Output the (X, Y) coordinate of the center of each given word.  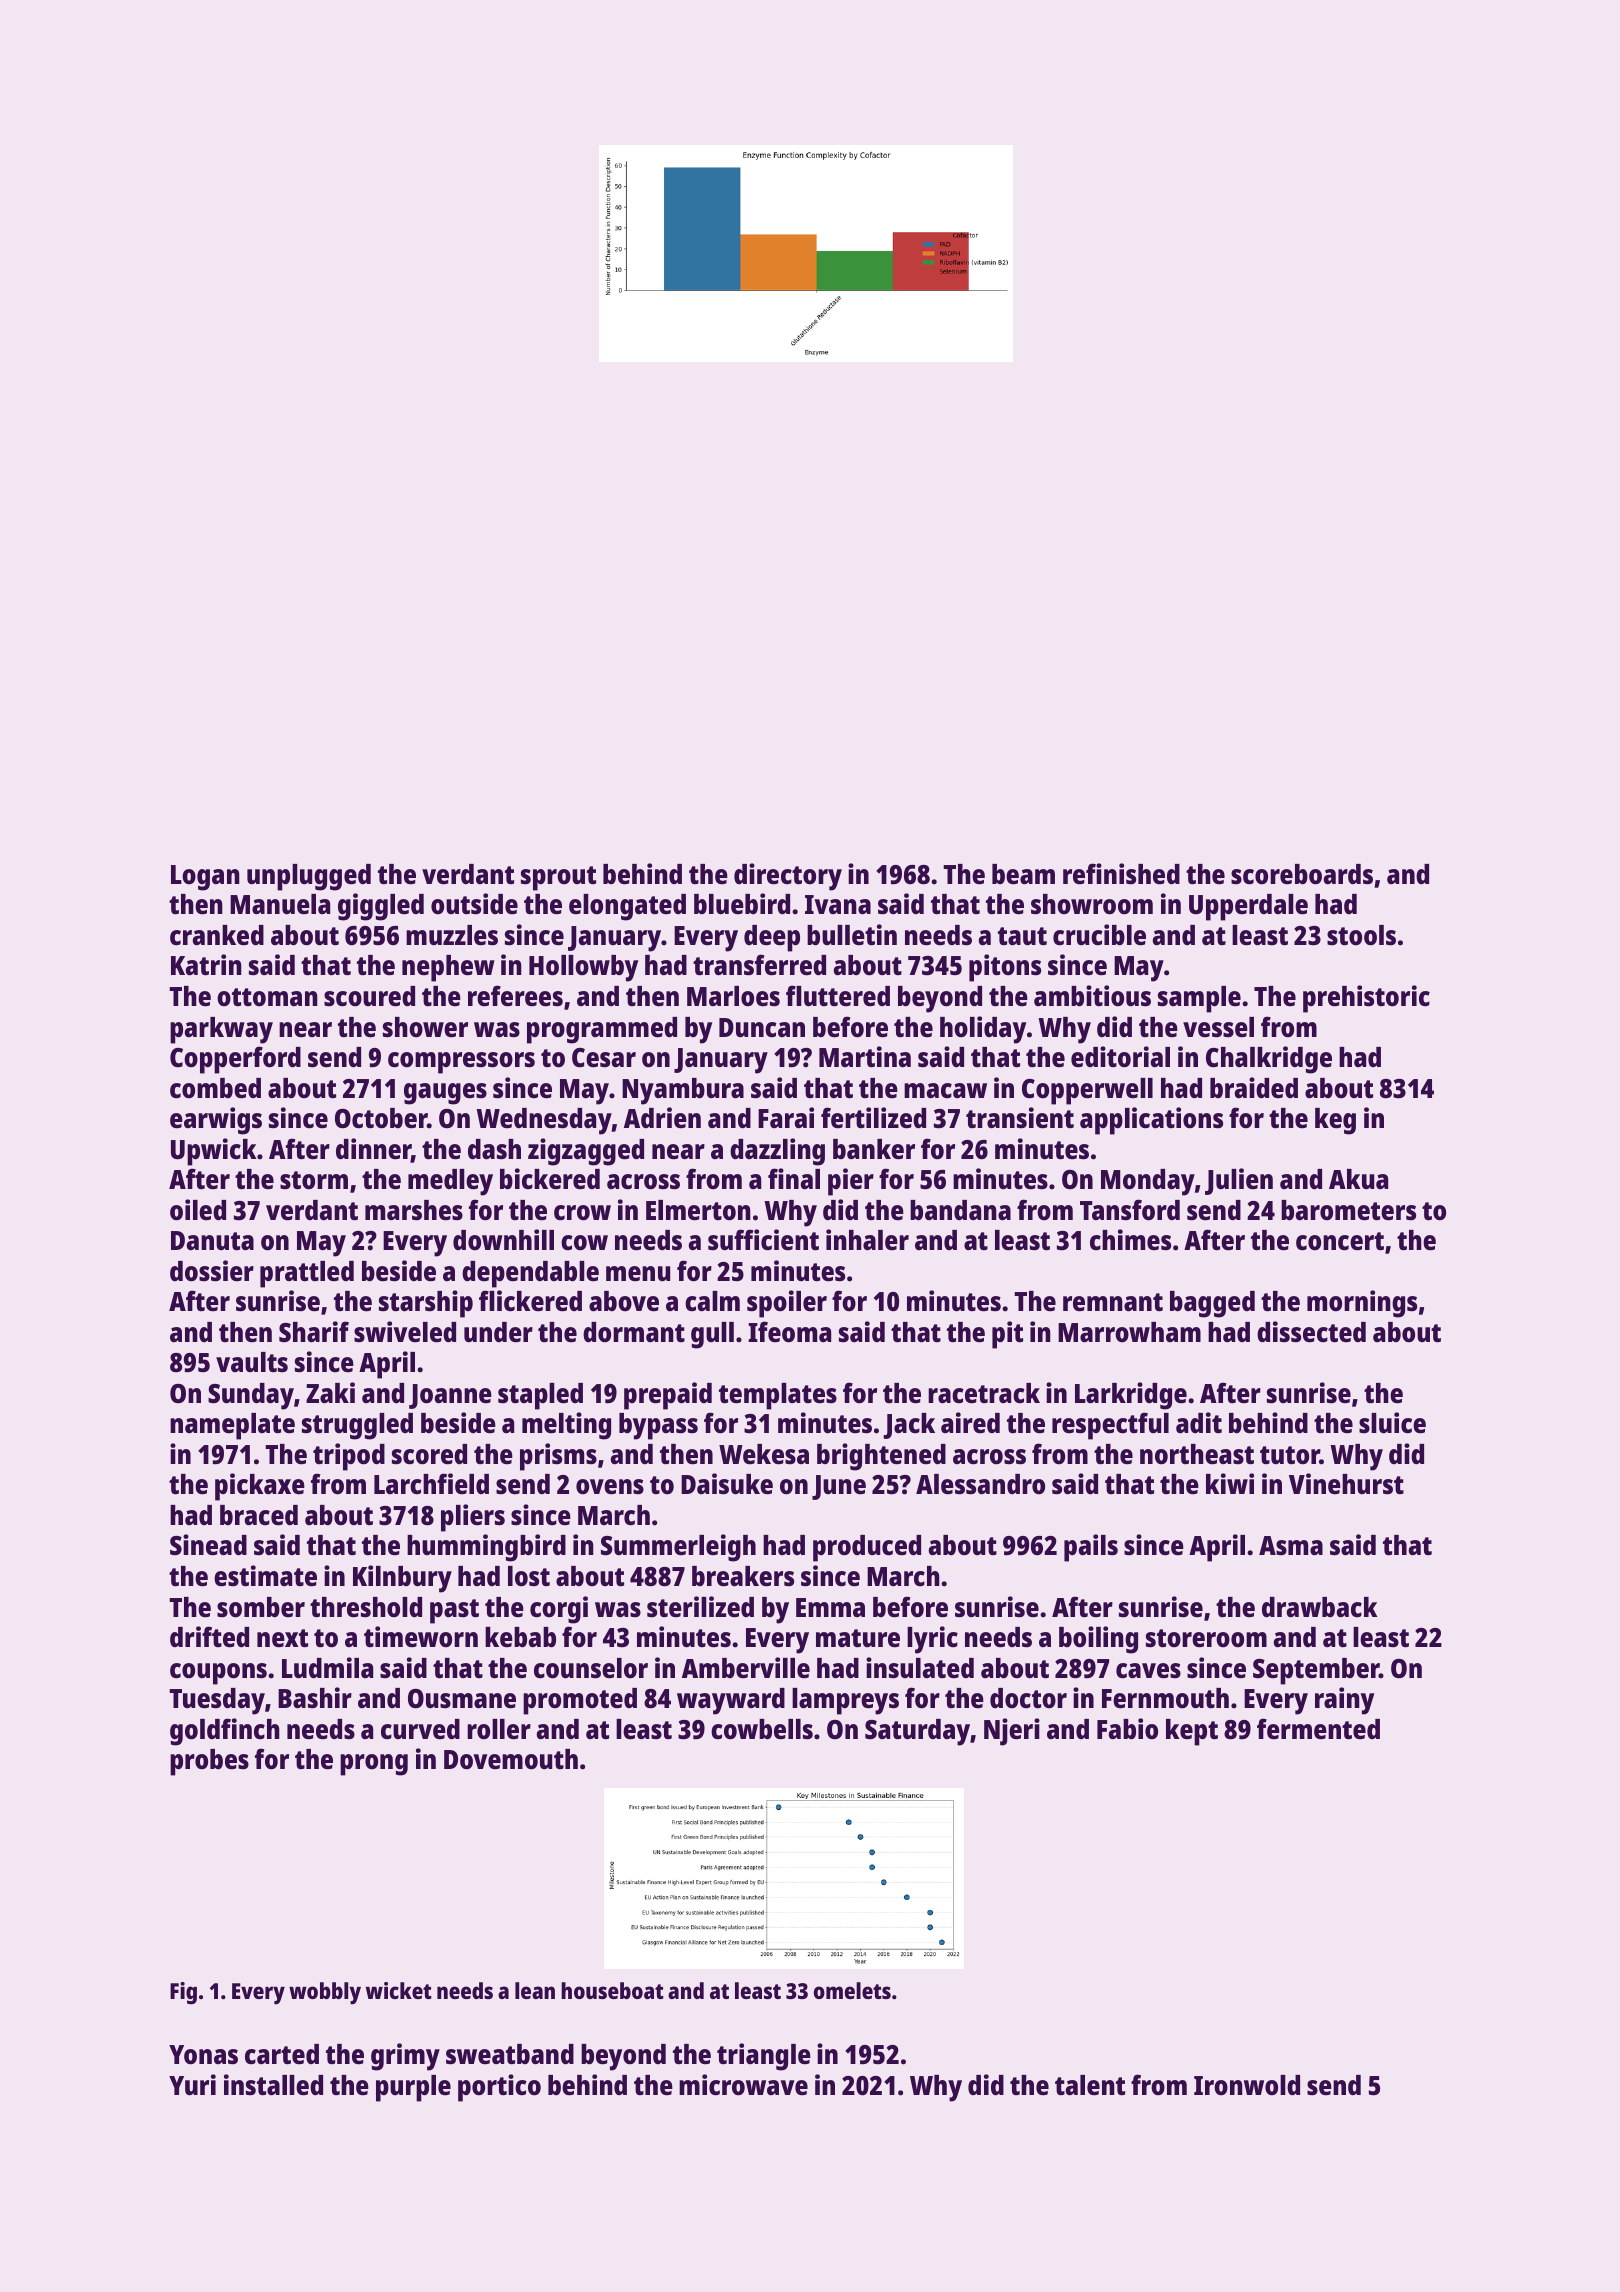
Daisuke (727, 1484)
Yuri (192, 2084)
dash (494, 1149)
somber (261, 1607)
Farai (786, 1117)
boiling (1098, 1640)
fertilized (873, 1117)
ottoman (267, 997)
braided (1254, 1087)
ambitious (1092, 995)
